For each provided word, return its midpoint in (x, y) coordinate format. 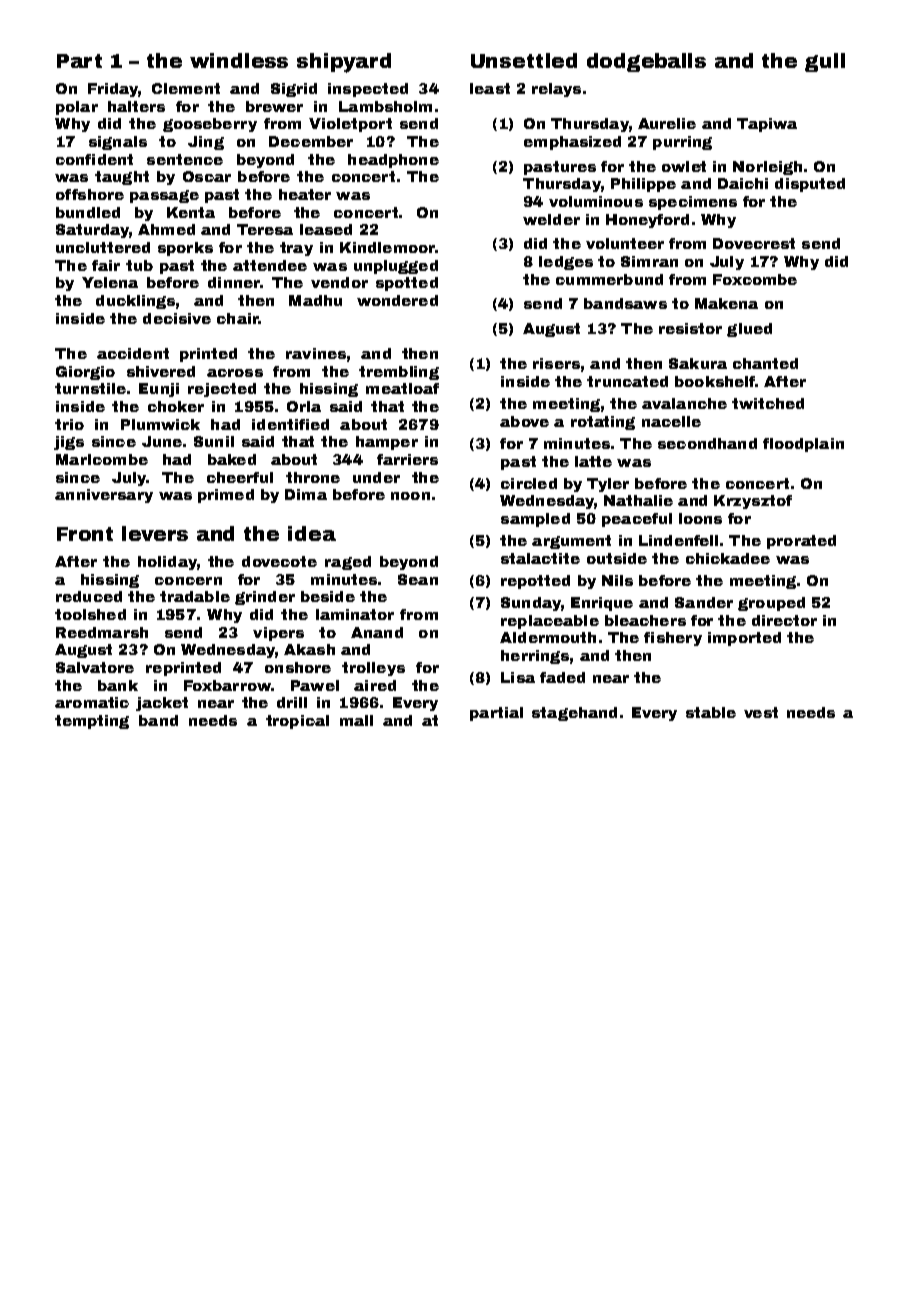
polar (77, 108)
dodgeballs (646, 62)
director (784, 620)
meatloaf (402, 388)
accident (133, 353)
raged (348, 563)
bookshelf (715, 381)
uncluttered (103, 247)
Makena (726, 303)
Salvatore (95, 667)
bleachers (645, 620)
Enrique (602, 604)
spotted (407, 284)
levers (155, 533)
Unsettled (524, 60)
